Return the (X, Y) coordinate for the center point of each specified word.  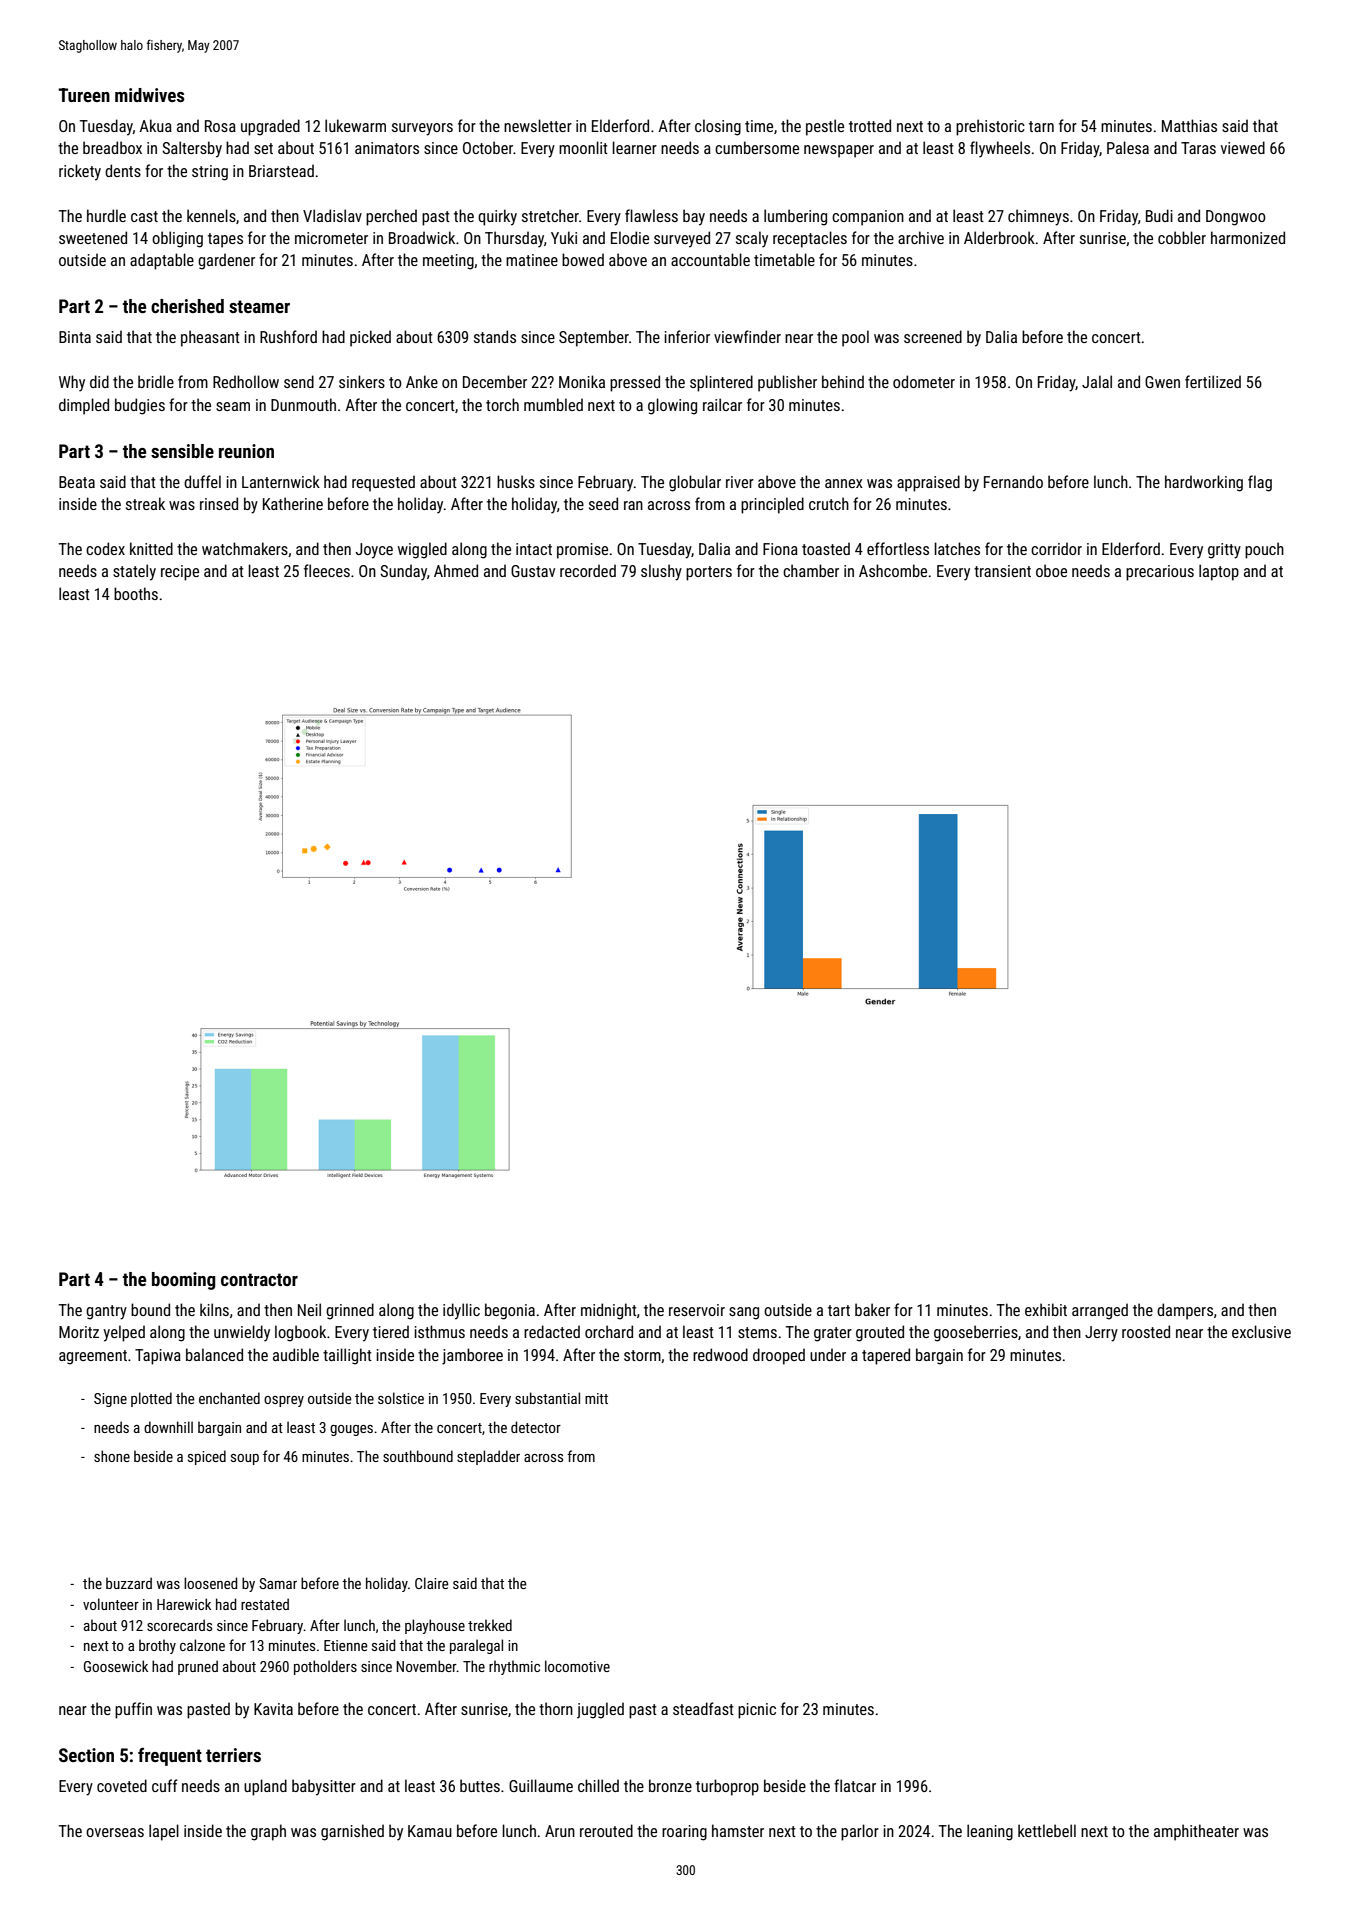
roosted (1146, 1331)
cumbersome (757, 147)
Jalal (1097, 381)
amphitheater (1196, 1832)
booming (184, 1281)
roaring (684, 1833)
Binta (75, 337)
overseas (115, 1832)
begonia (510, 1311)
